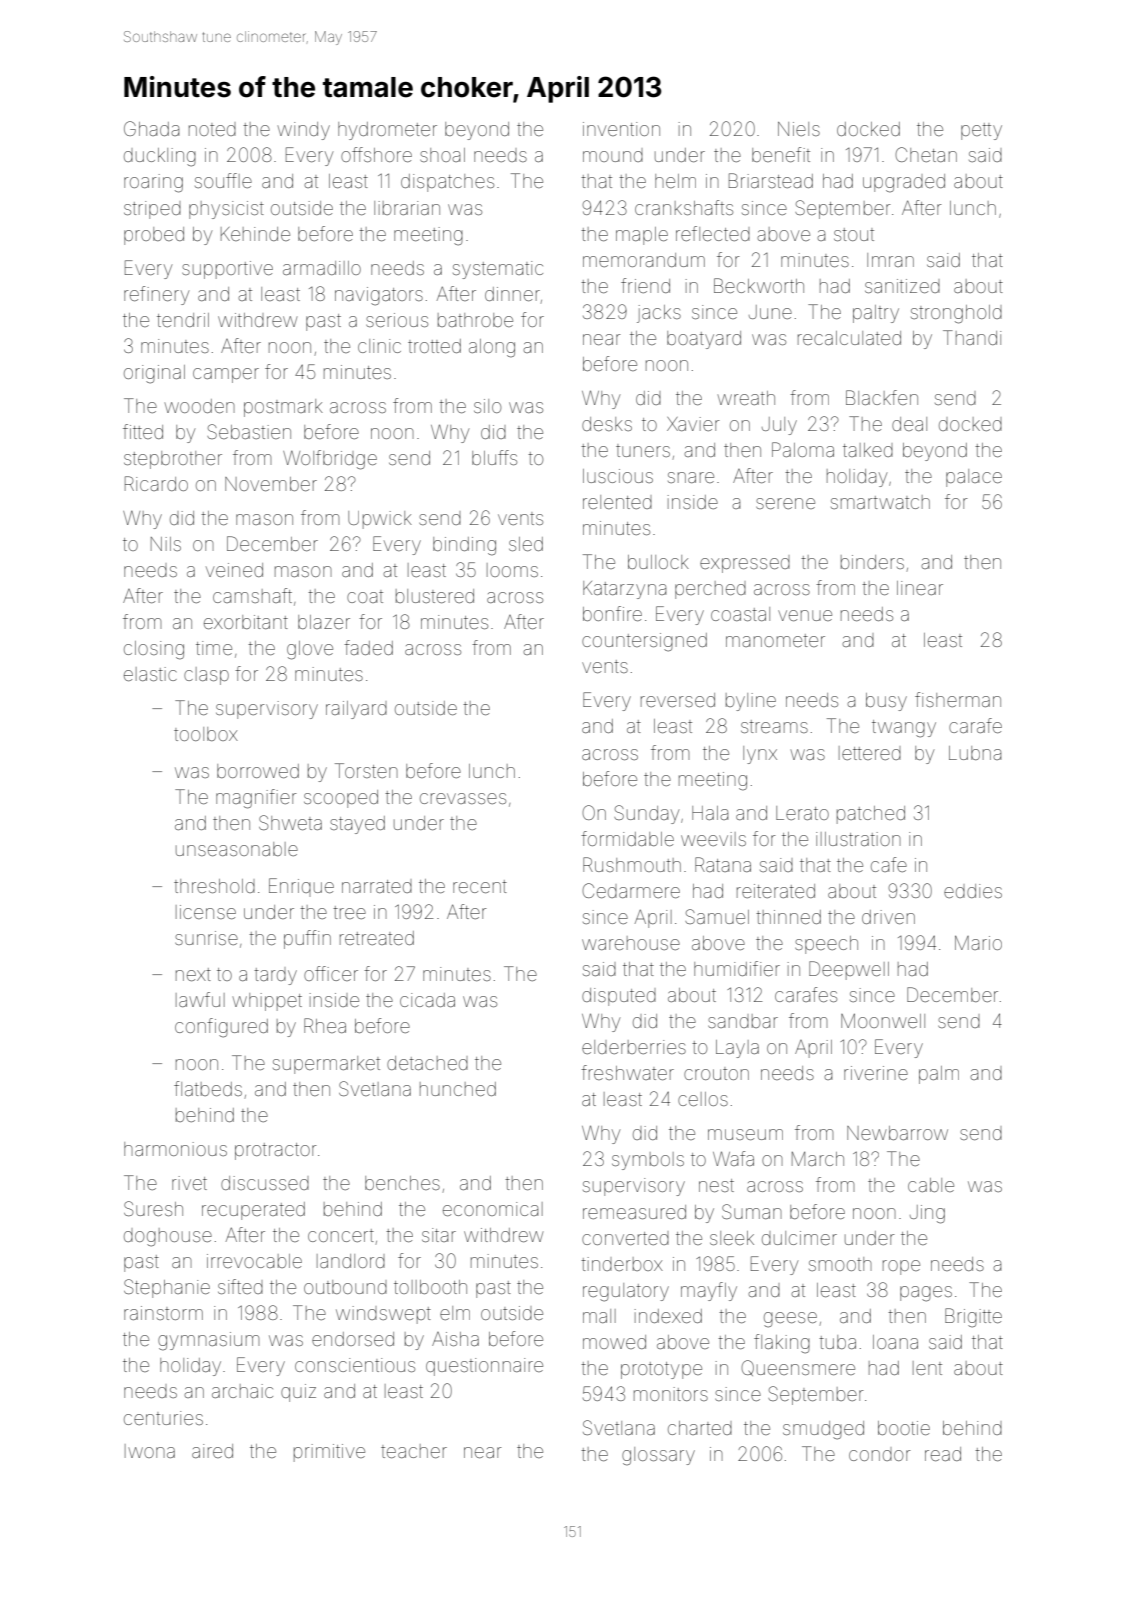 The image size is (1126, 1600). I want to click on refinery, so click(156, 295).
